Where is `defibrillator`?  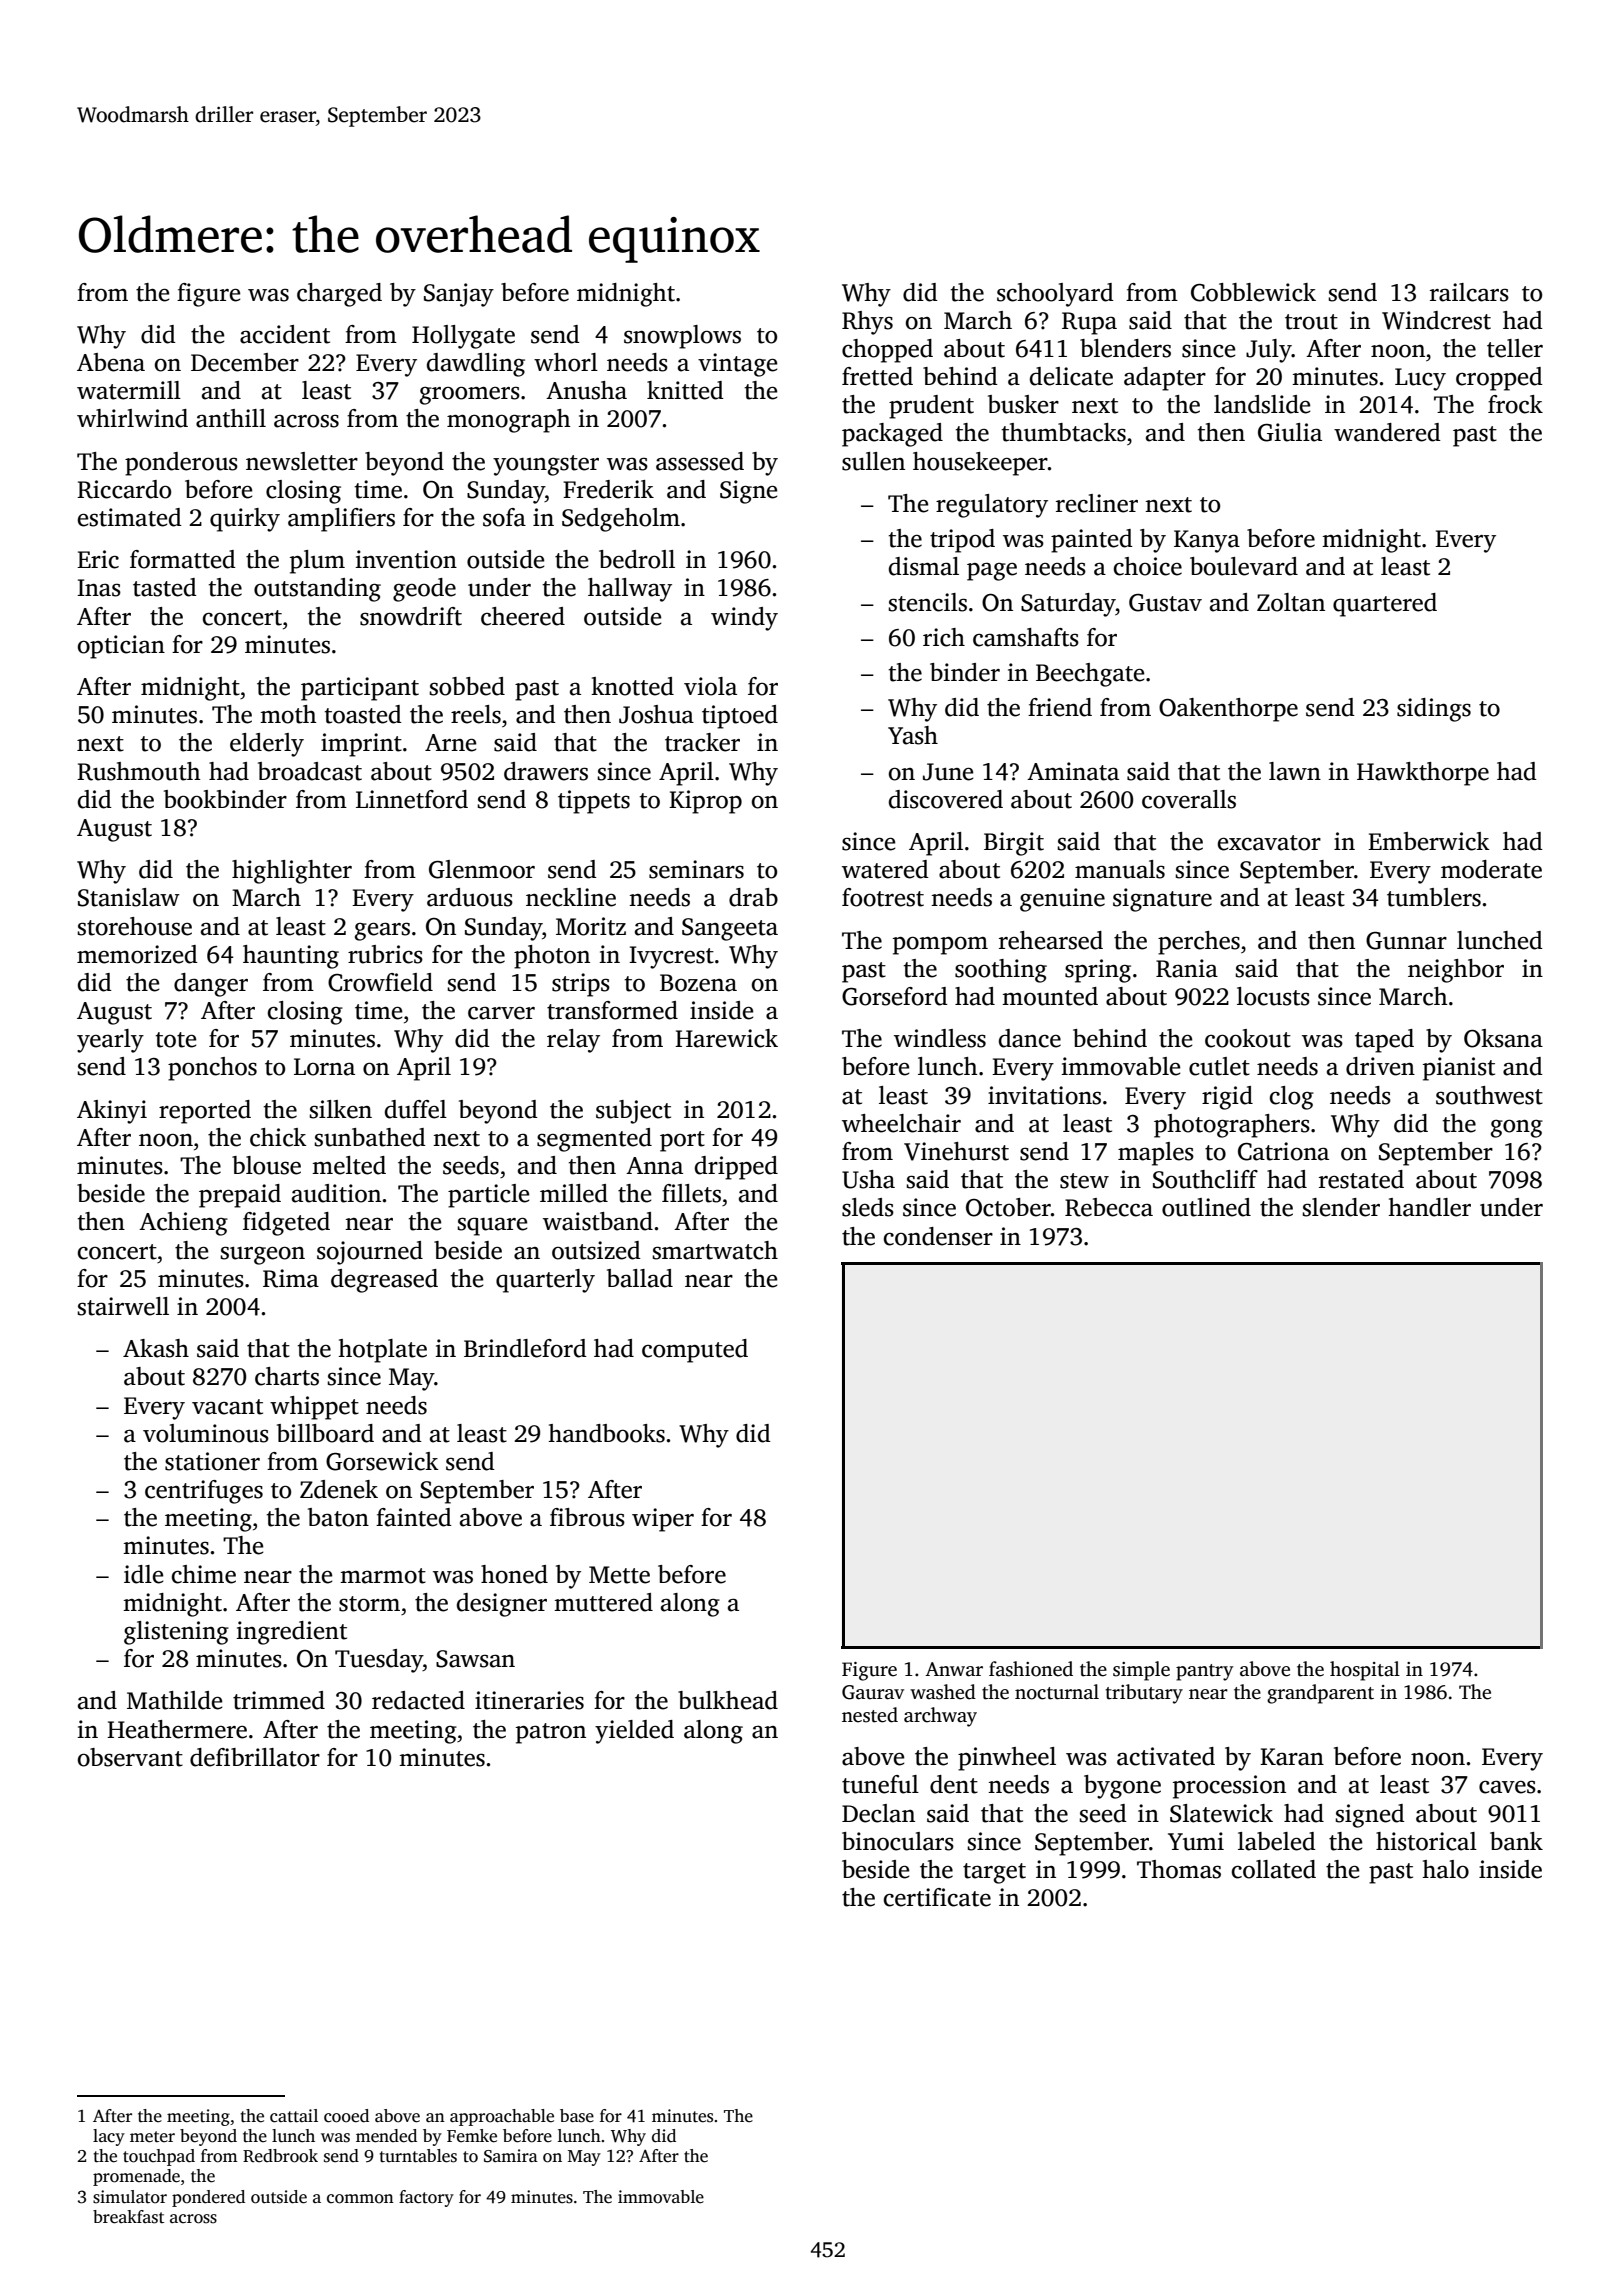
defibrillator is located at coordinates (255, 1757).
